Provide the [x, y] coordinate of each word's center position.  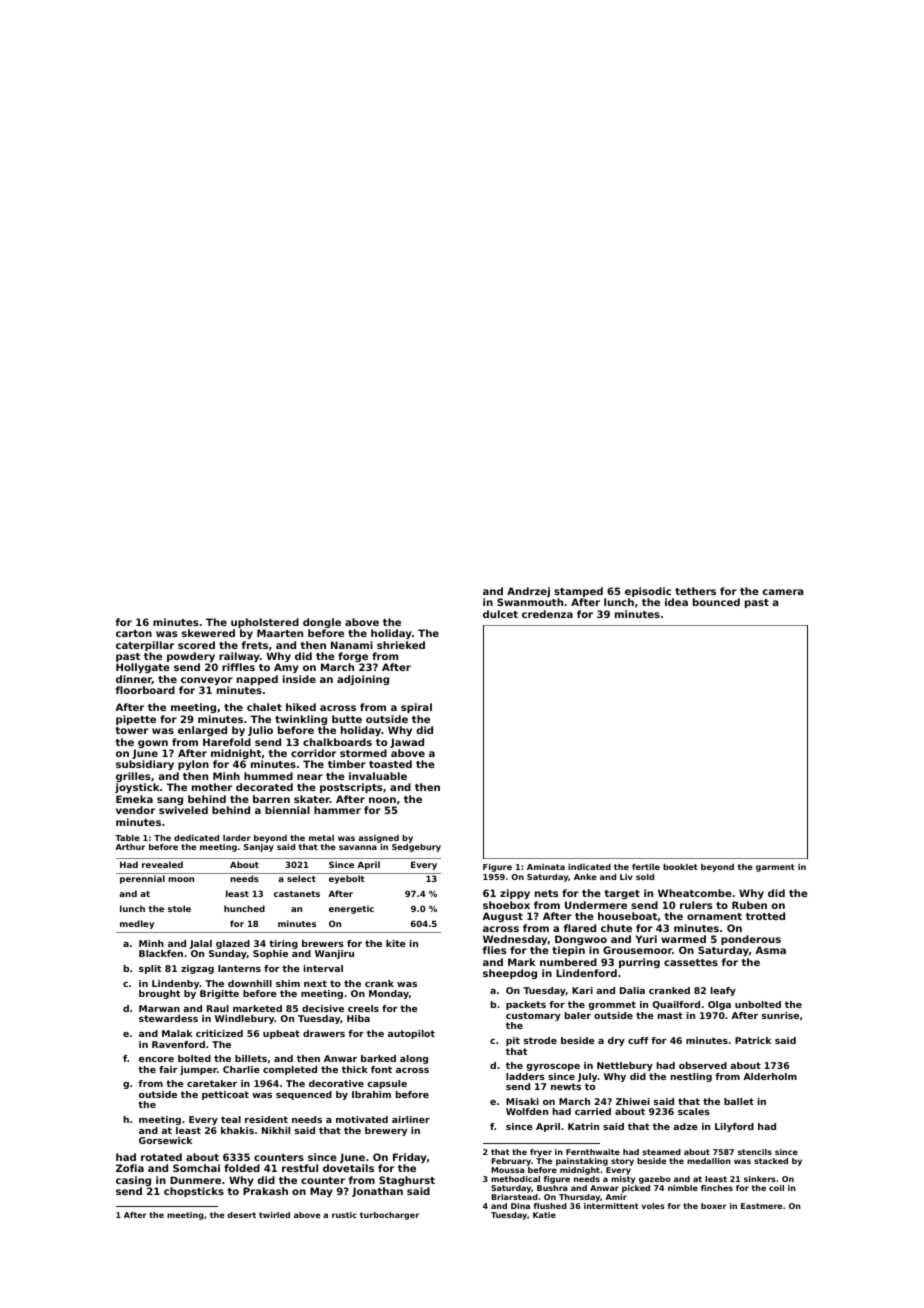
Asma [770, 950]
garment [775, 868]
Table [127, 838]
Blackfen [161, 953]
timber [347, 764]
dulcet [500, 614]
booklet [680, 867]
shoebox [506, 905]
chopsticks [194, 1192]
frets [255, 645]
